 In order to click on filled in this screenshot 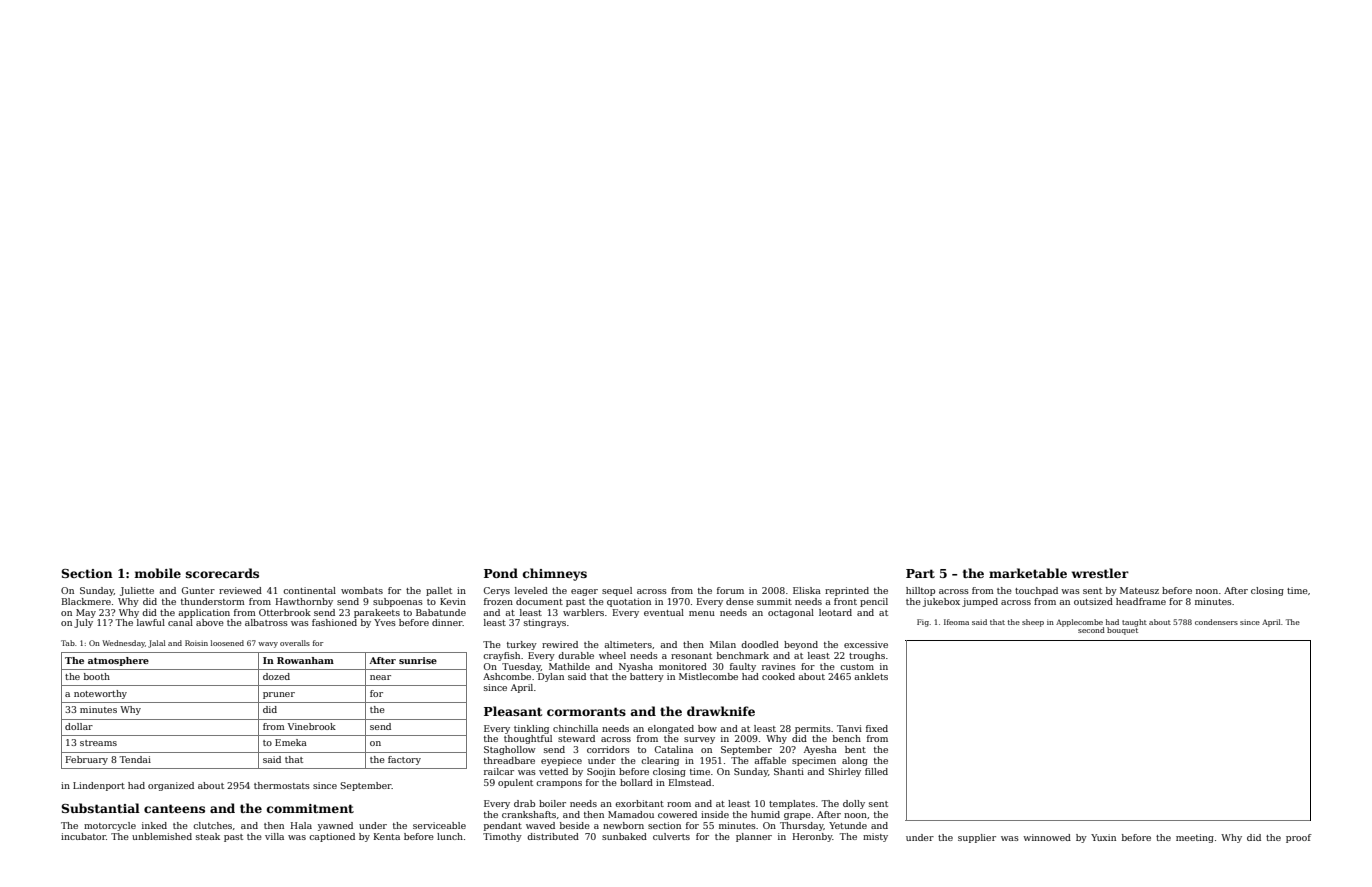, I will do `click(876, 771)`.
